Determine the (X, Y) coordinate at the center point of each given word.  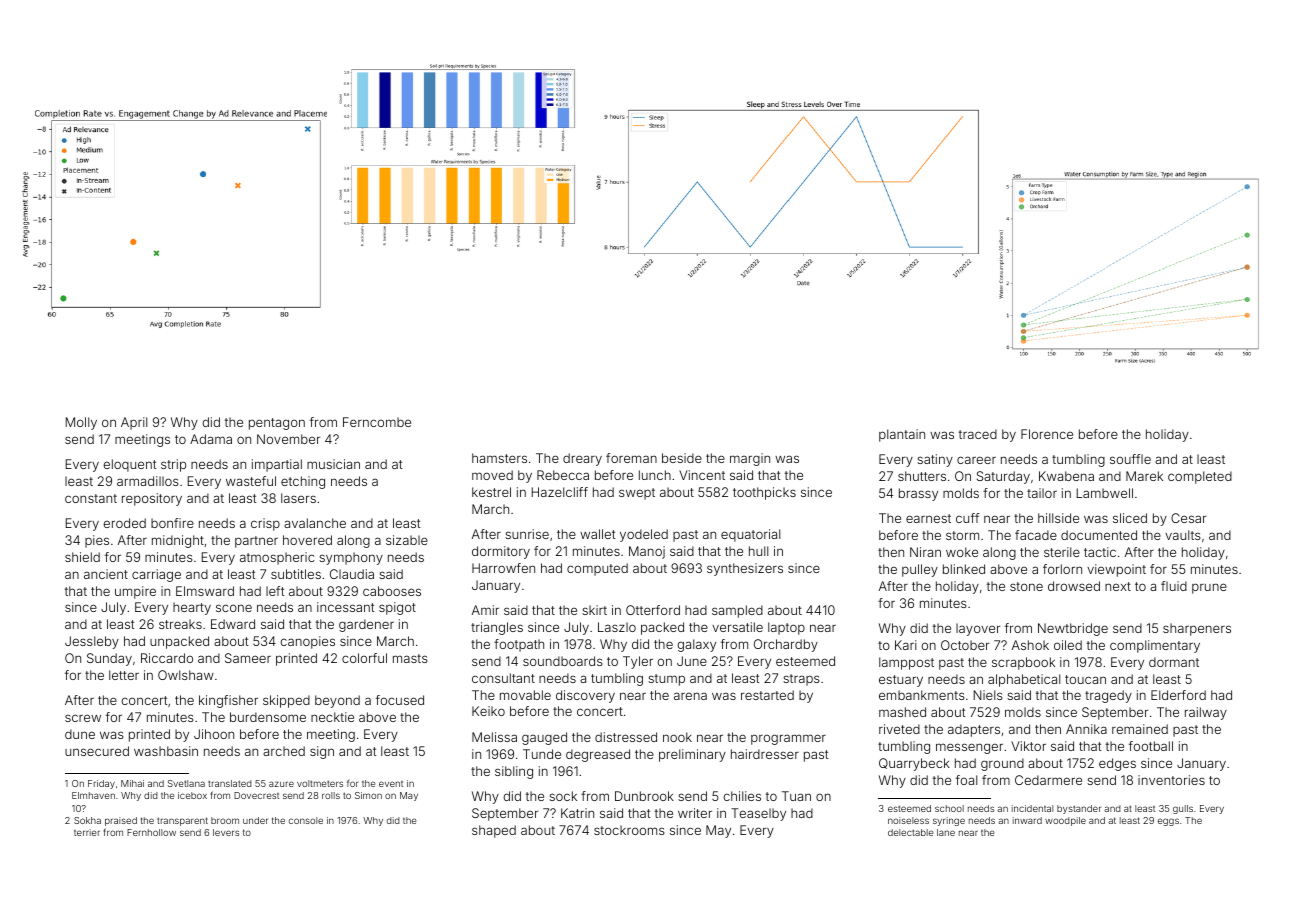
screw (83, 718)
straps (801, 680)
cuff (967, 518)
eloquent (130, 465)
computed (597, 569)
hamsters (499, 458)
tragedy (1108, 696)
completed (1200, 477)
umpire (135, 592)
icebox (192, 795)
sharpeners (1197, 629)
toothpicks (764, 493)
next (1118, 586)
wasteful (251, 481)
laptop (786, 628)
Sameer (248, 658)
